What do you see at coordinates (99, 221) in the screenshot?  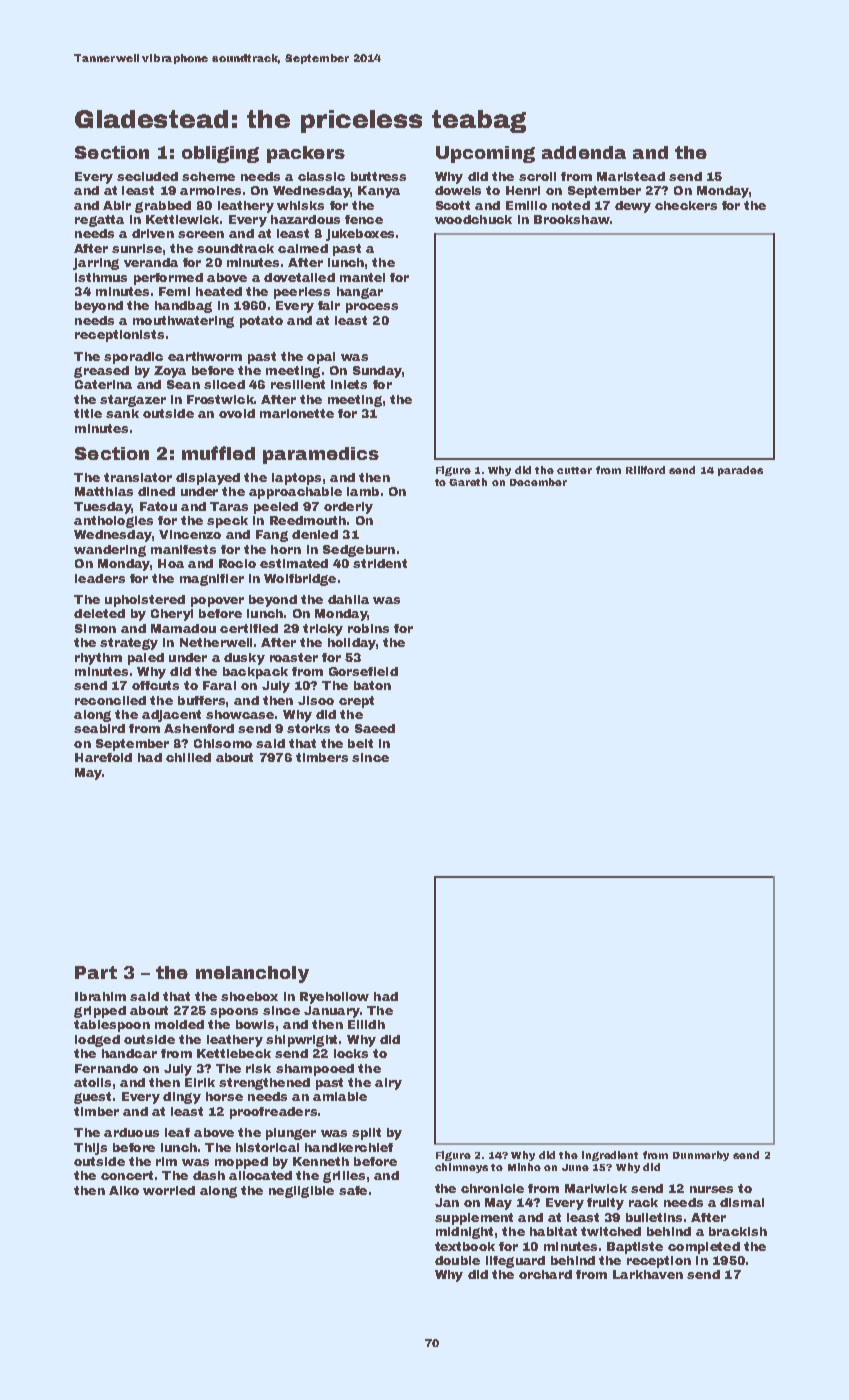 I see `regatta` at bounding box center [99, 221].
